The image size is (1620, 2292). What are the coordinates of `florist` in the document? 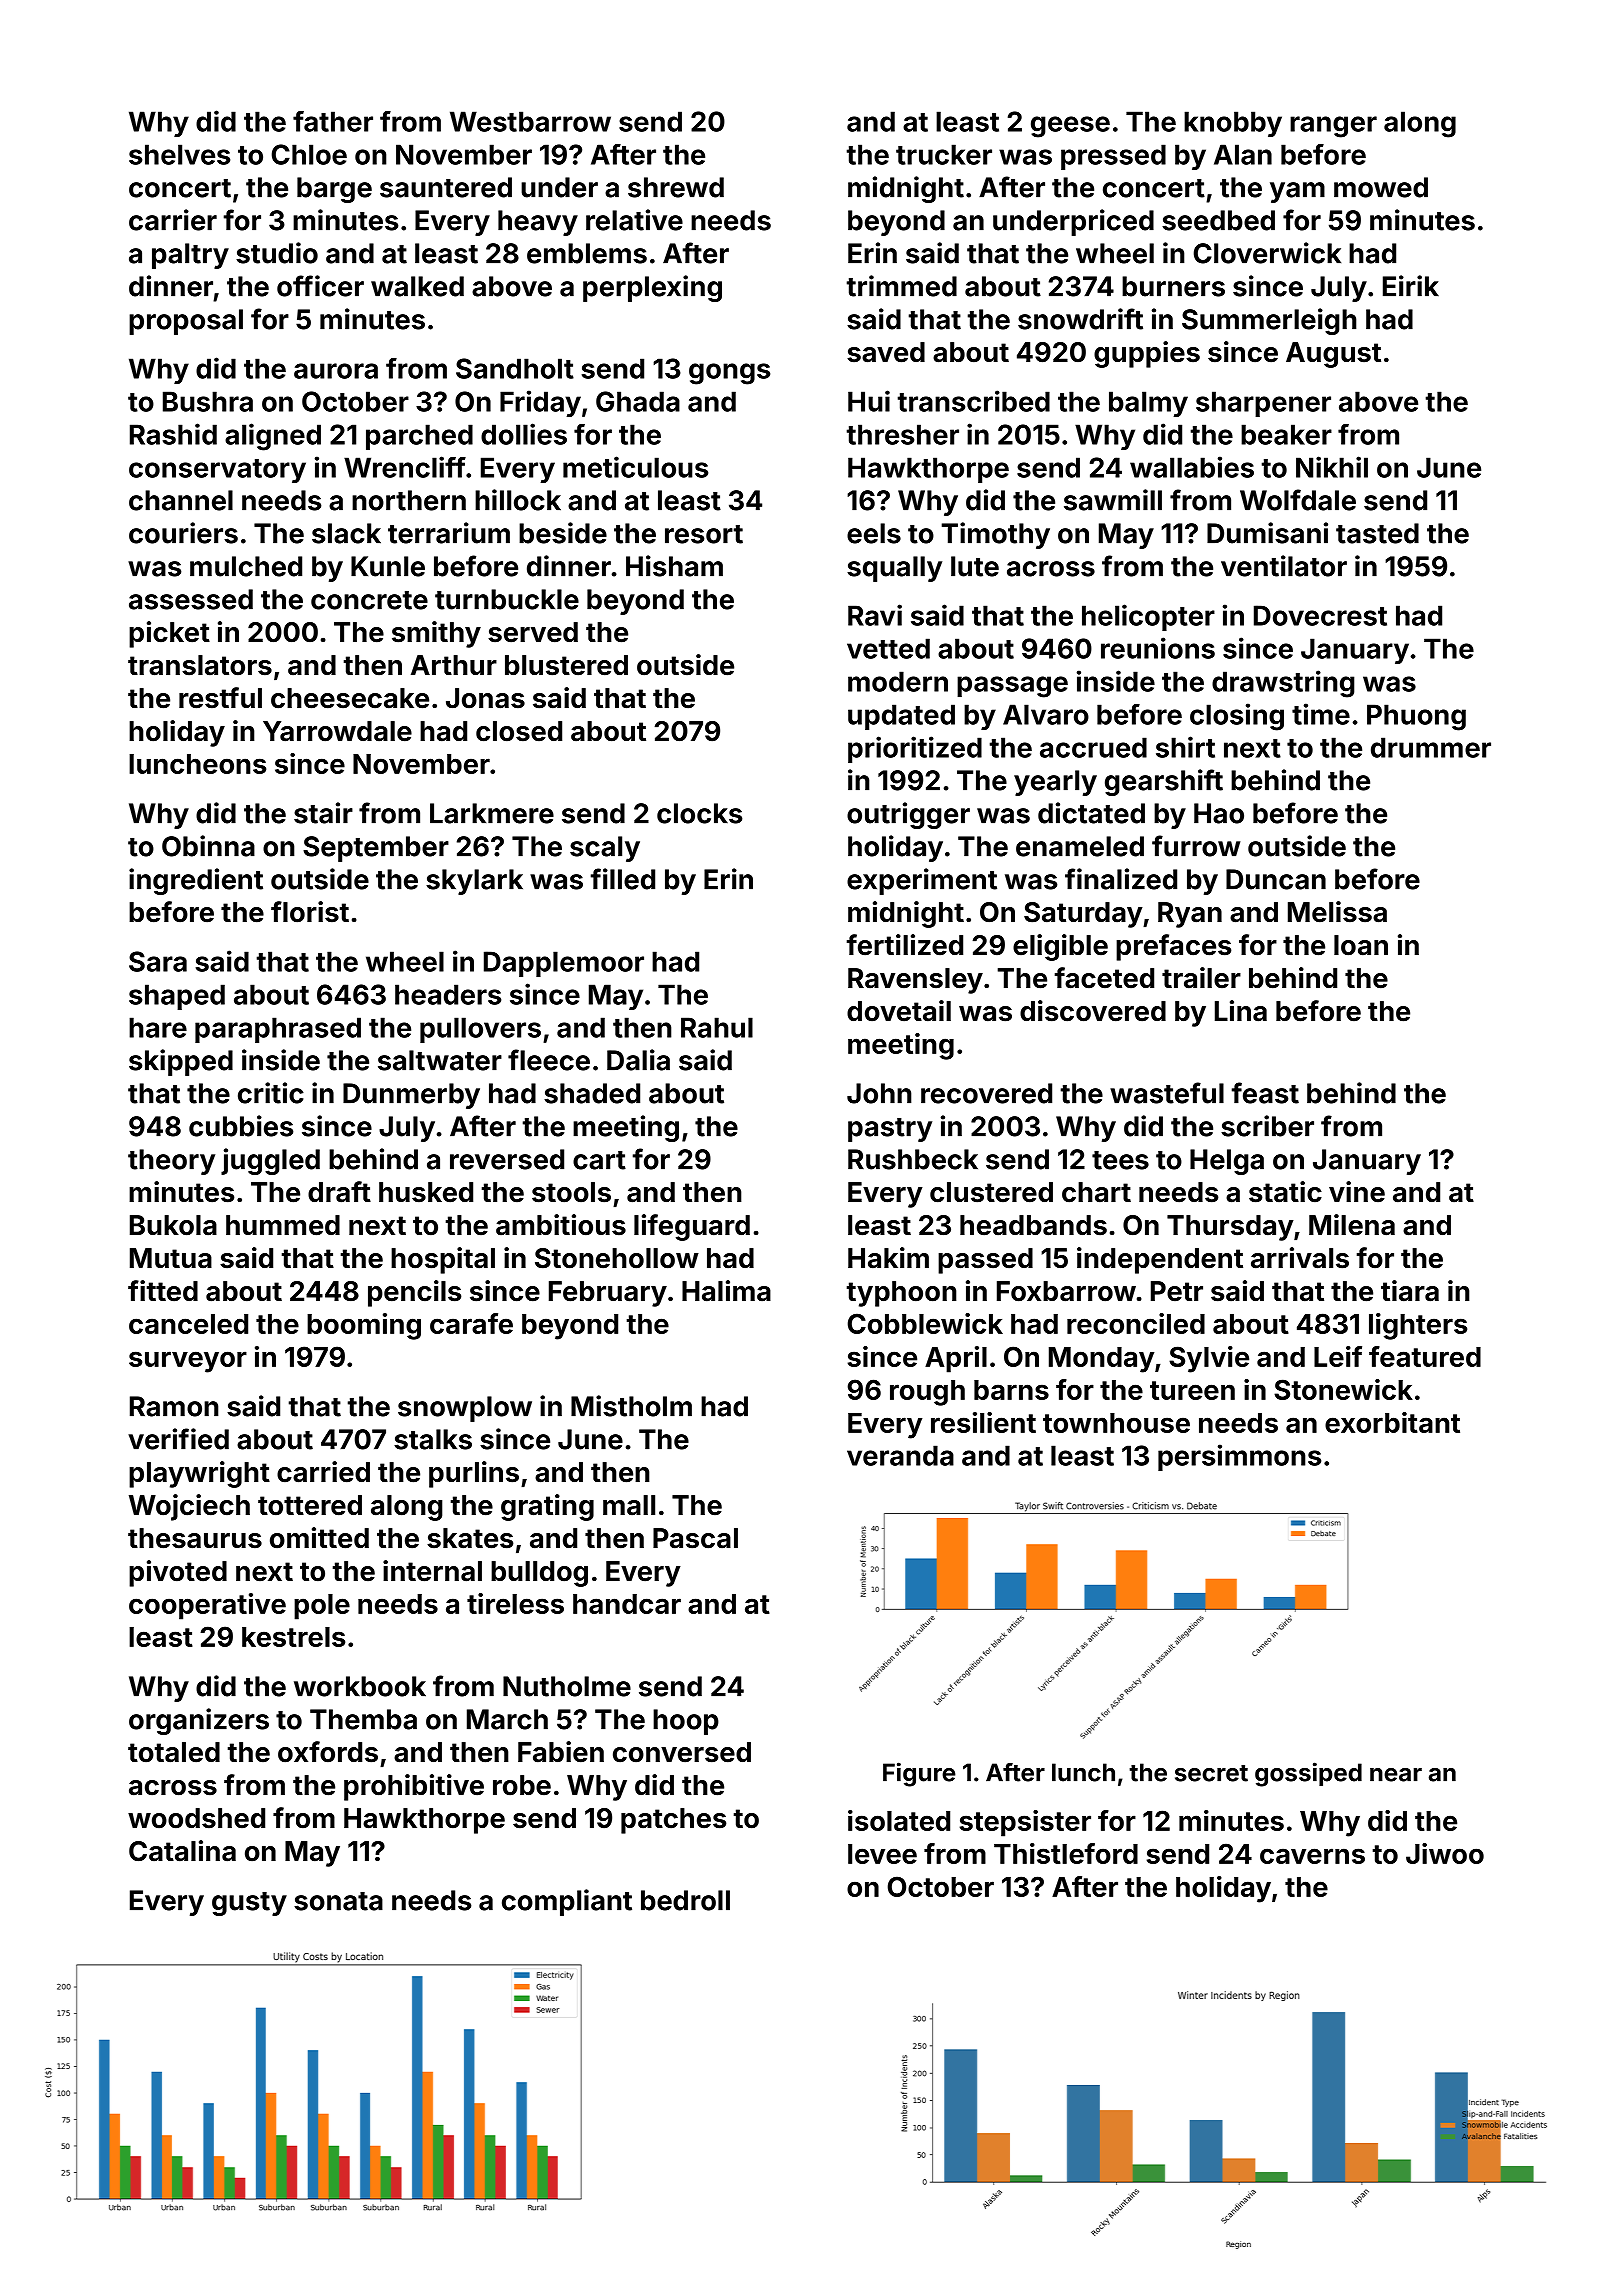 It's located at (310, 912).
